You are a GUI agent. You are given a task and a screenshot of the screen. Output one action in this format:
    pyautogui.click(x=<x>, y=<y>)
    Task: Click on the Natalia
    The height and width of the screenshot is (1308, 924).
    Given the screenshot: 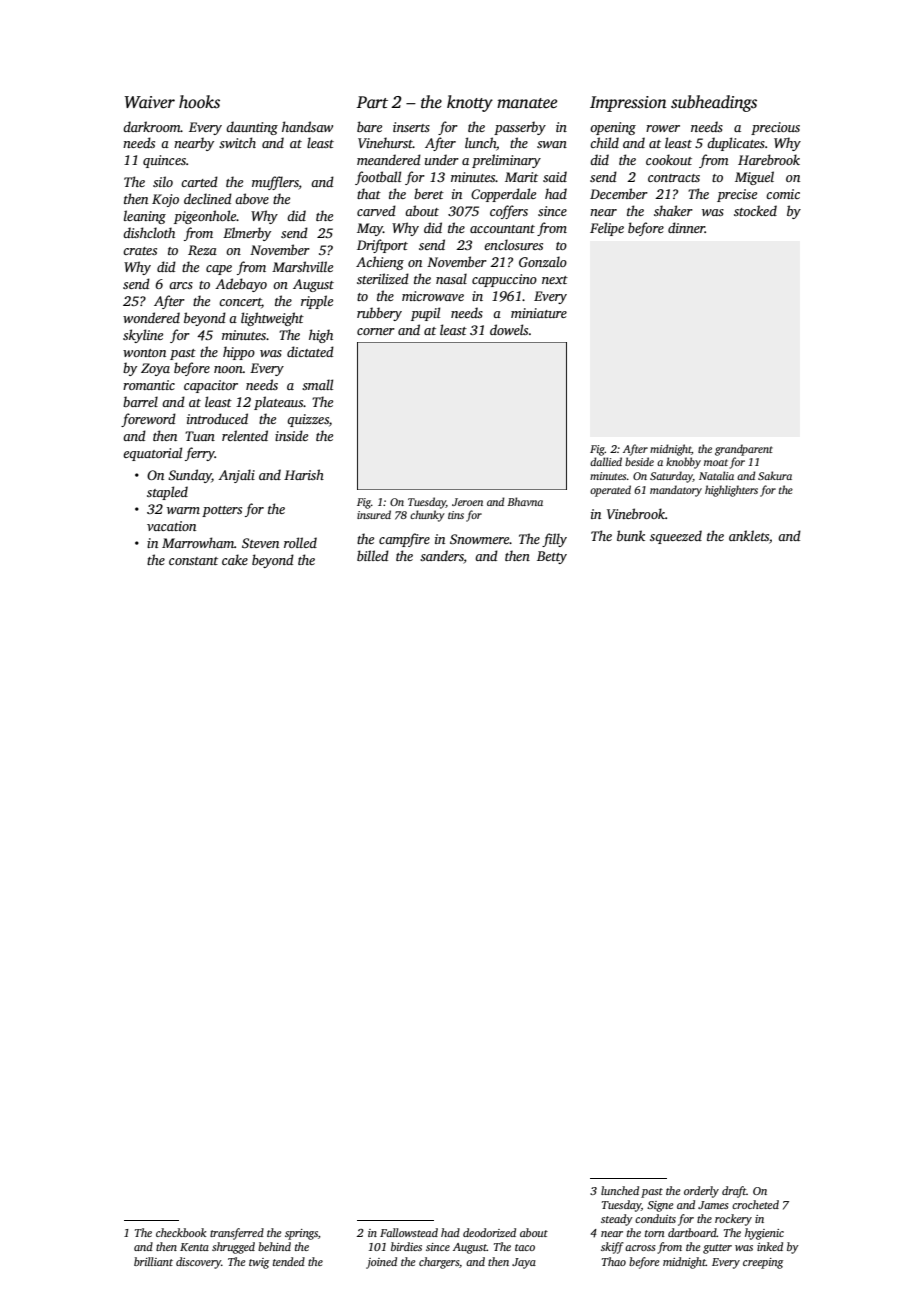 What is the action you would take?
    pyautogui.click(x=716, y=475)
